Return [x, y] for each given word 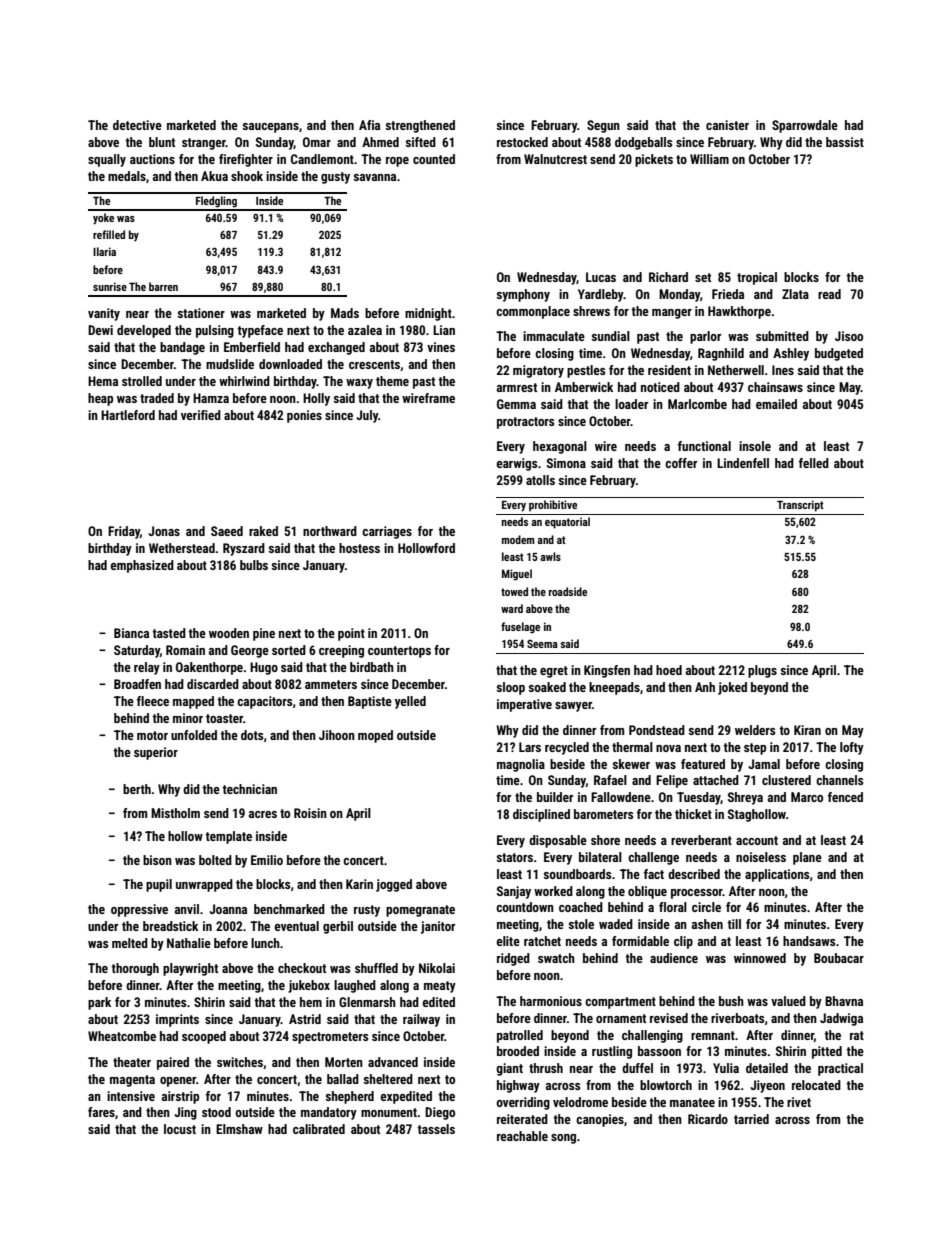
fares [101, 1112]
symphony [523, 295]
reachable [522, 1136]
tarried [751, 1119]
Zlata [795, 294]
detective [137, 125]
